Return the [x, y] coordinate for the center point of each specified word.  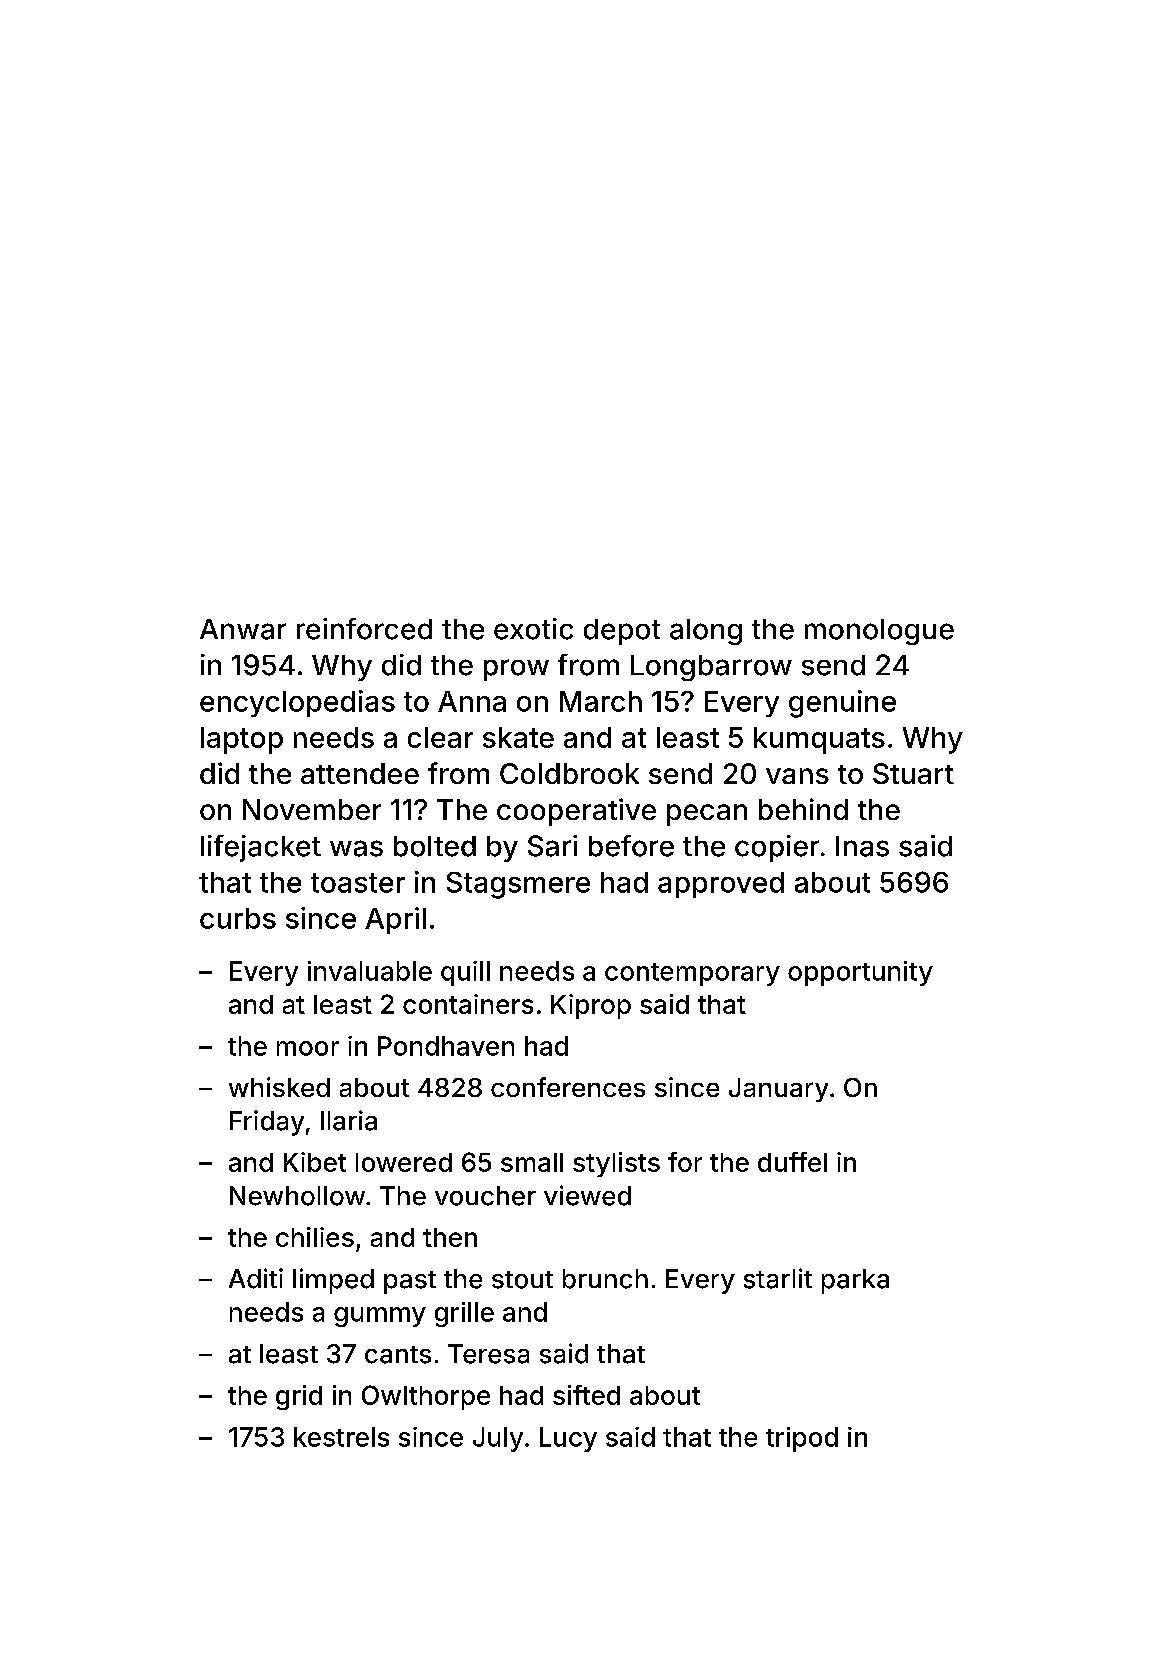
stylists [616, 1164]
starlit [778, 1278]
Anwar [243, 629]
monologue [879, 632]
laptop [242, 740]
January [778, 1090]
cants [398, 1355]
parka [855, 1281]
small [532, 1162]
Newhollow [297, 1196]
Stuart [913, 773]
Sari [552, 846]
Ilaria [349, 1120]
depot [622, 632]
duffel [792, 1162]
